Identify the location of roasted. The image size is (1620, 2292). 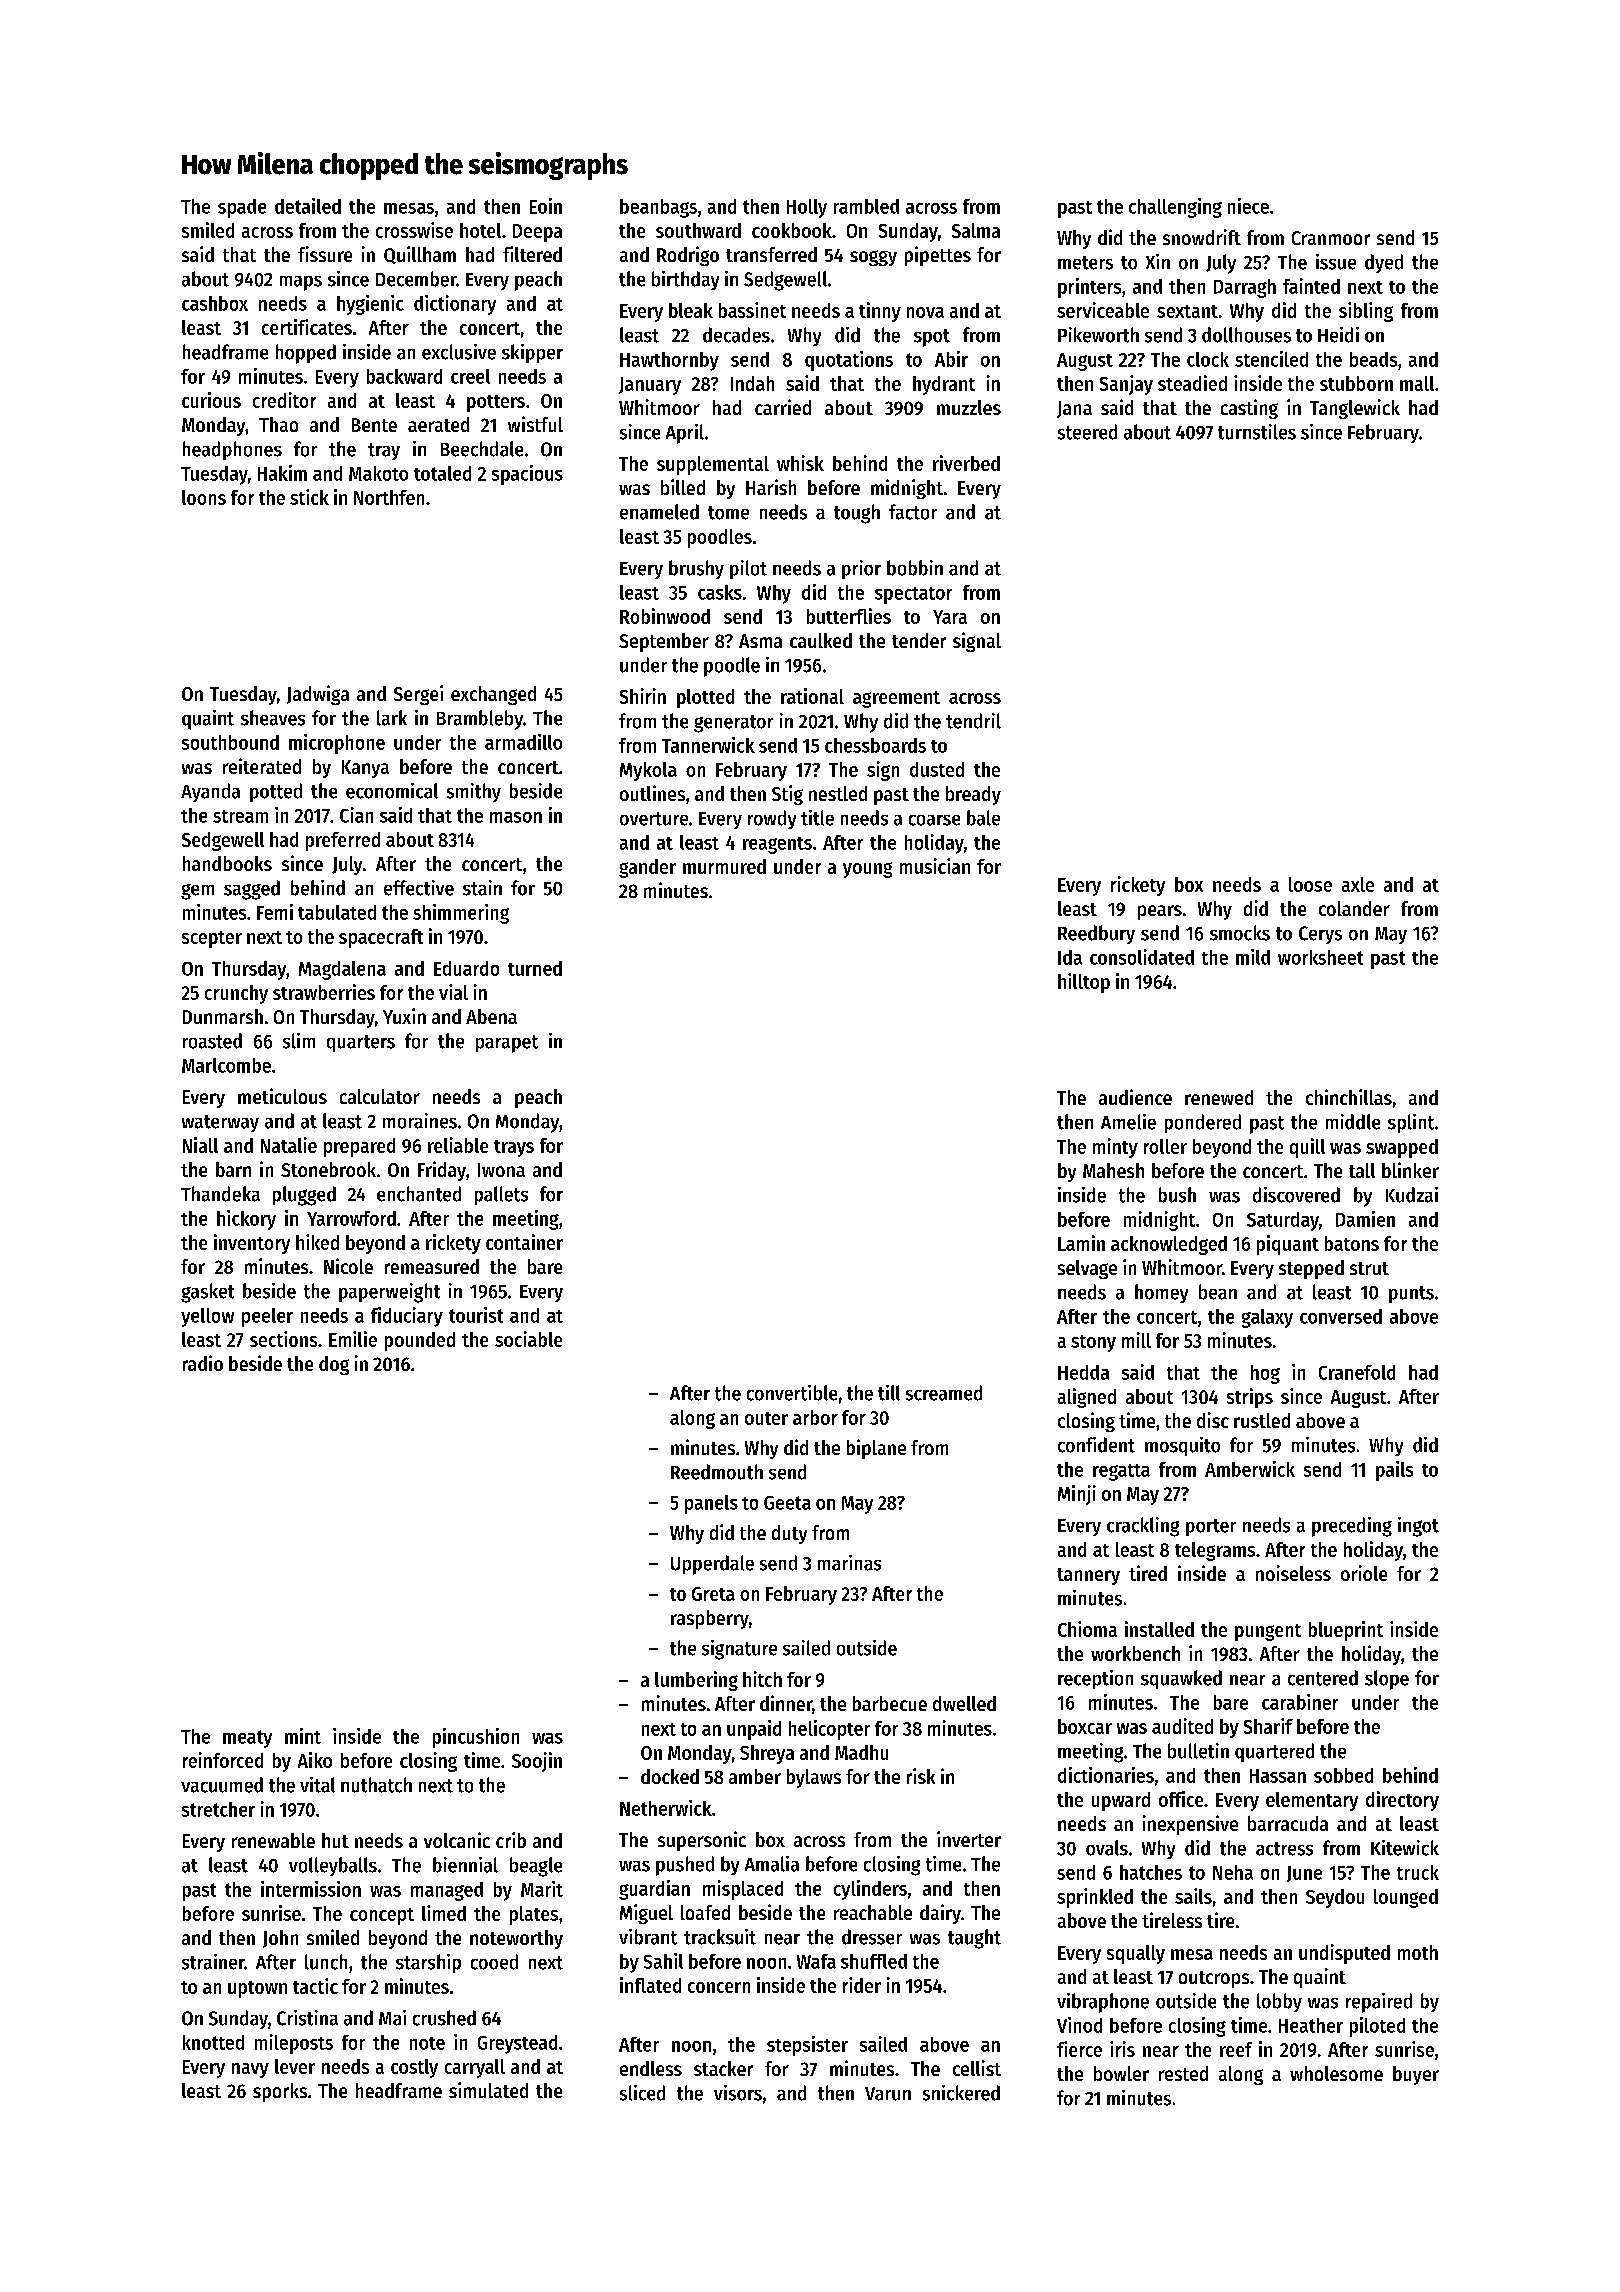
(212, 1041).
